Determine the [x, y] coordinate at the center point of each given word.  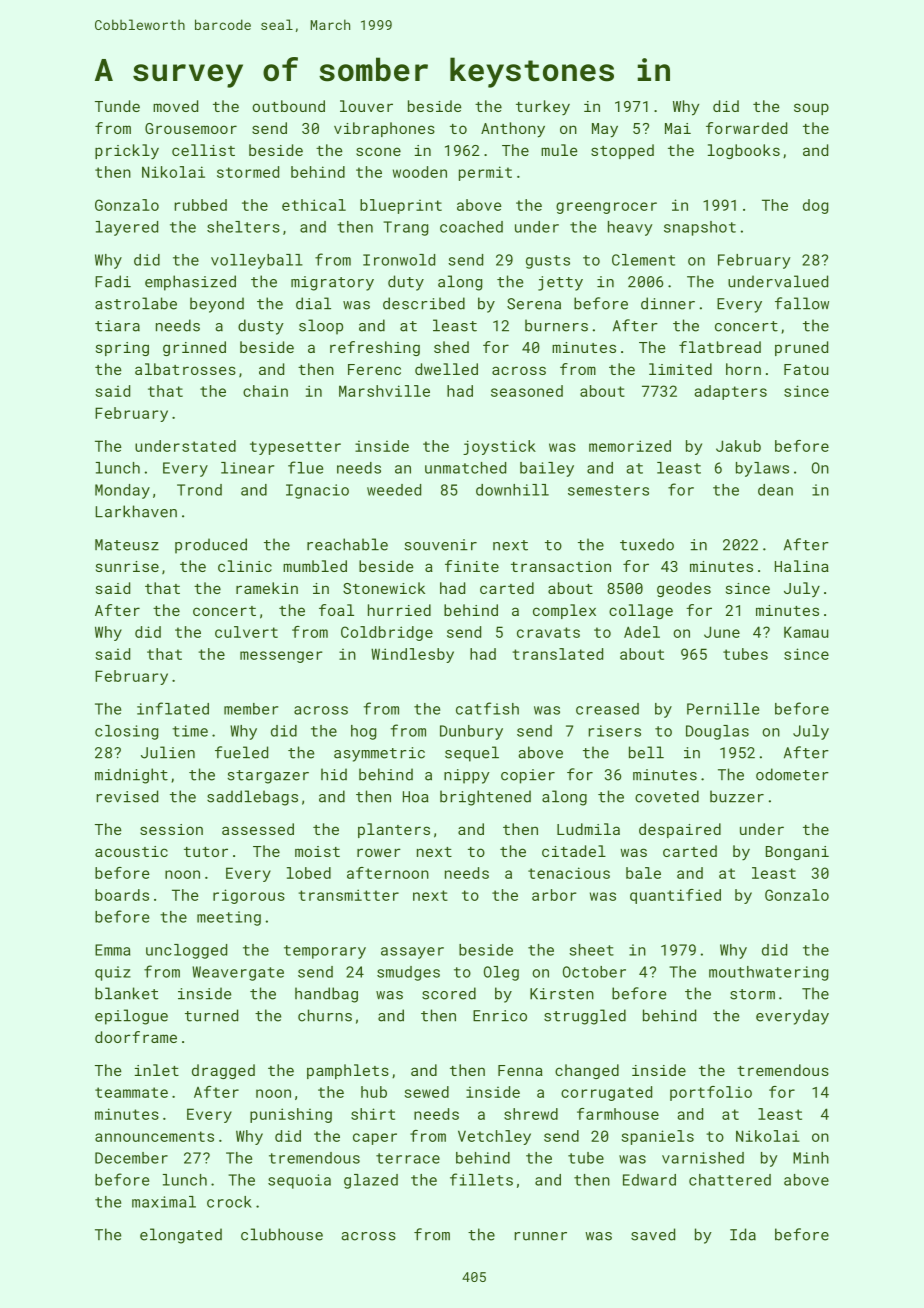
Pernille [723, 709]
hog [363, 732]
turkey [543, 108]
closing [126, 732]
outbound [288, 106]
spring [122, 349]
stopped [622, 151]
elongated [181, 1236]
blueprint [401, 206]
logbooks [744, 151]
